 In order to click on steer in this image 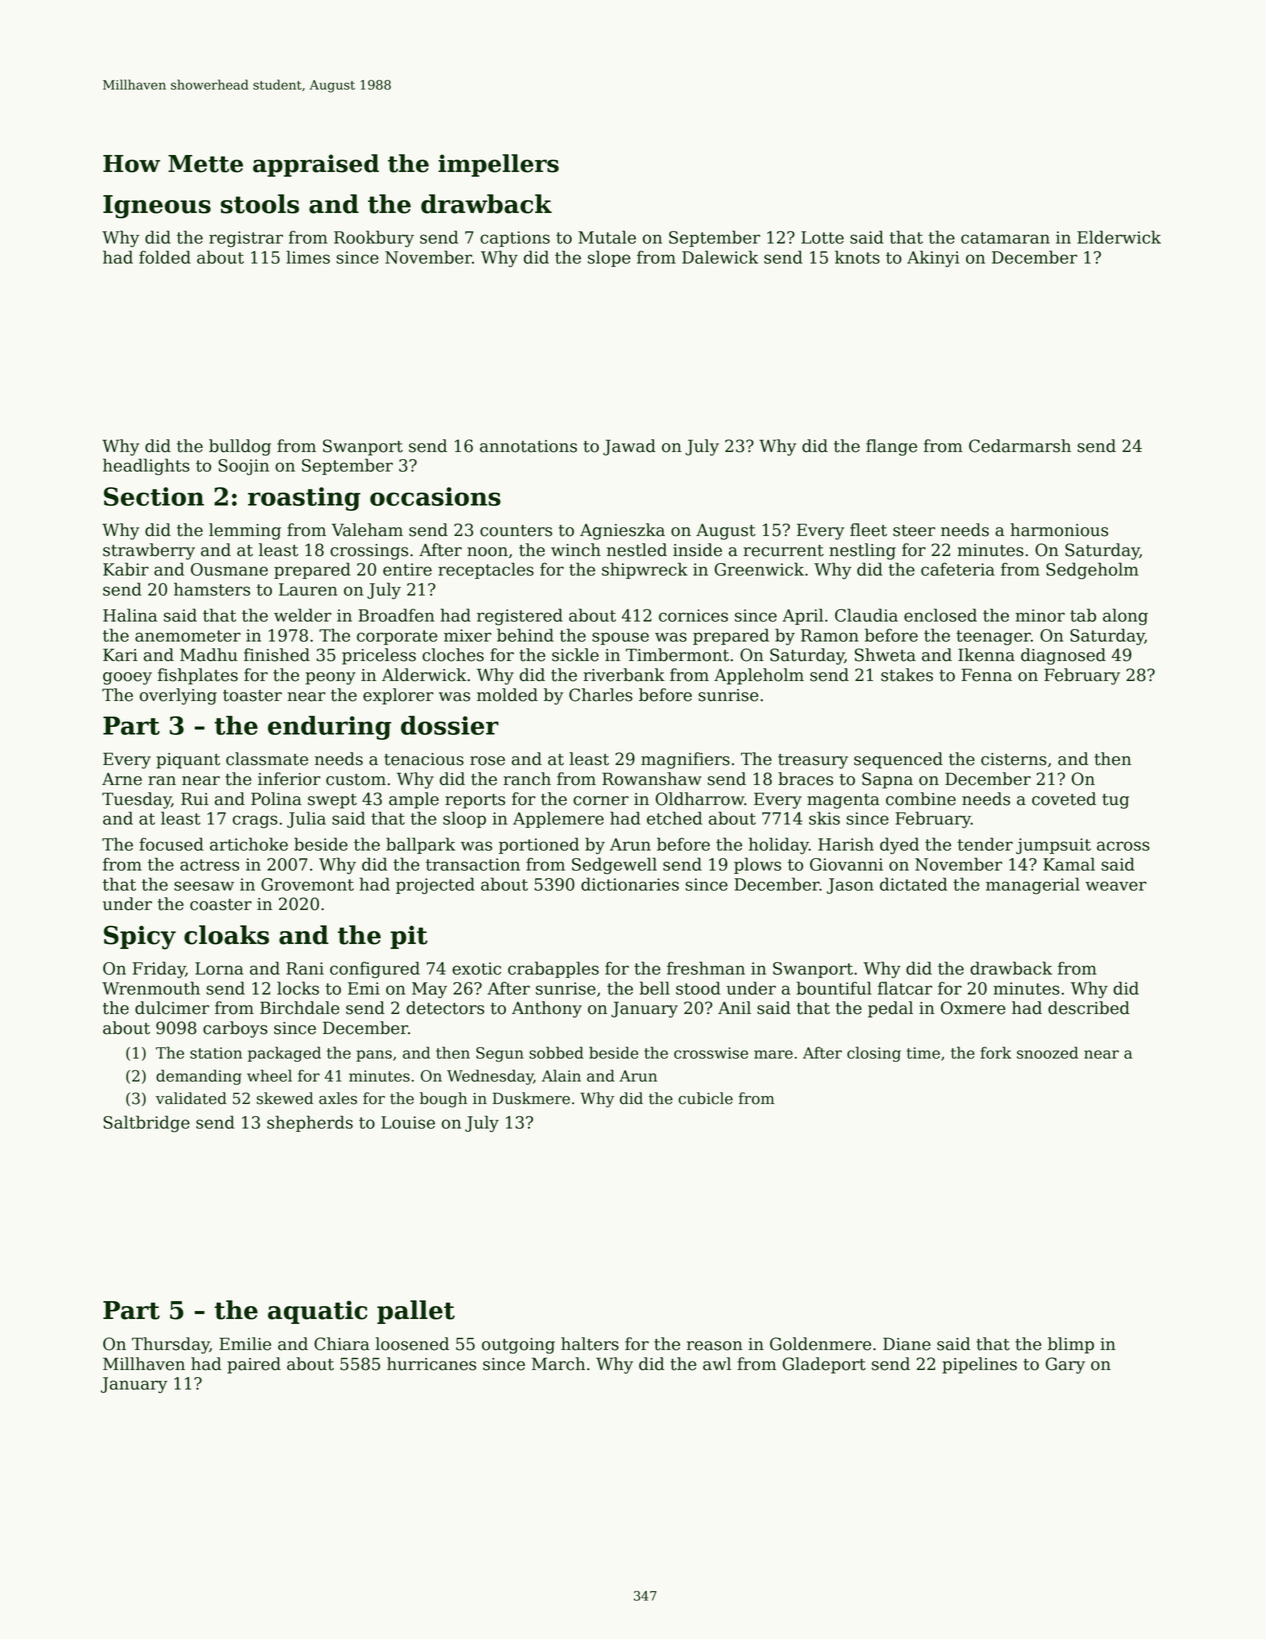, I will do `click(914, 531)`.
